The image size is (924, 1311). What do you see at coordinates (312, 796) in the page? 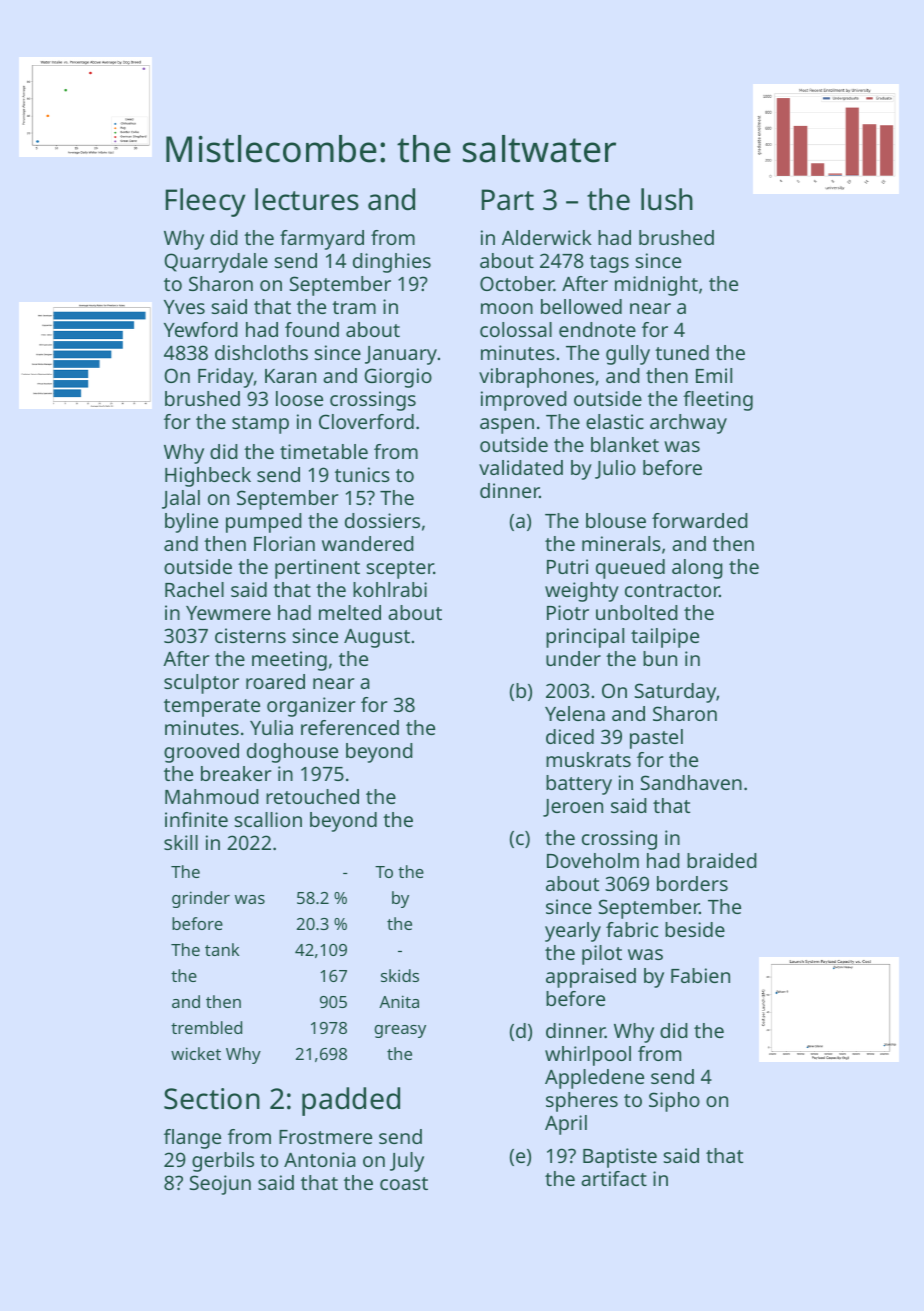
I see `retouched` at bounding box center [312, 796].
